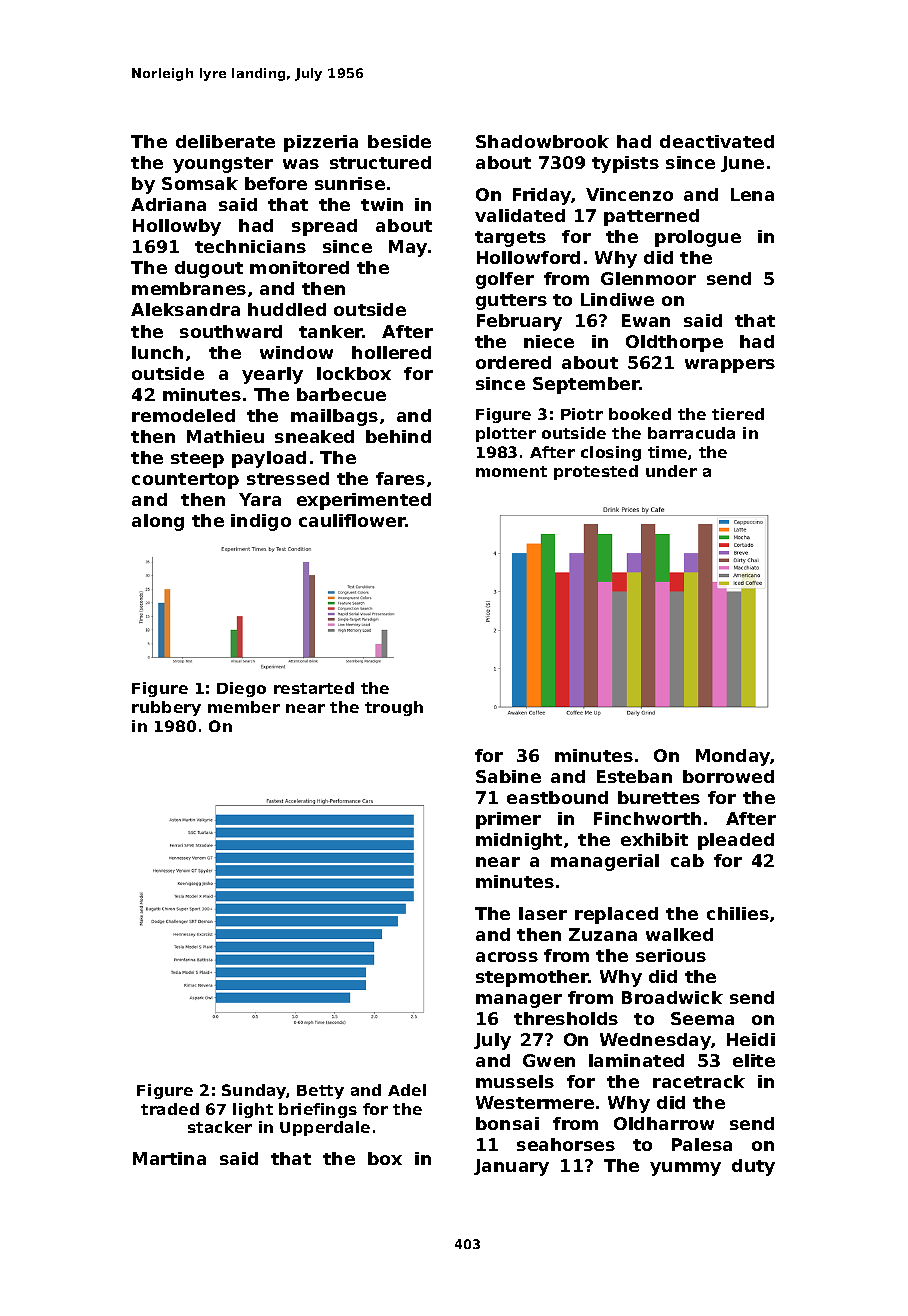 This page has height=1316, width=908. Describe the element at coordinates (260, 499) in the page. I see `Yara` at that location.
